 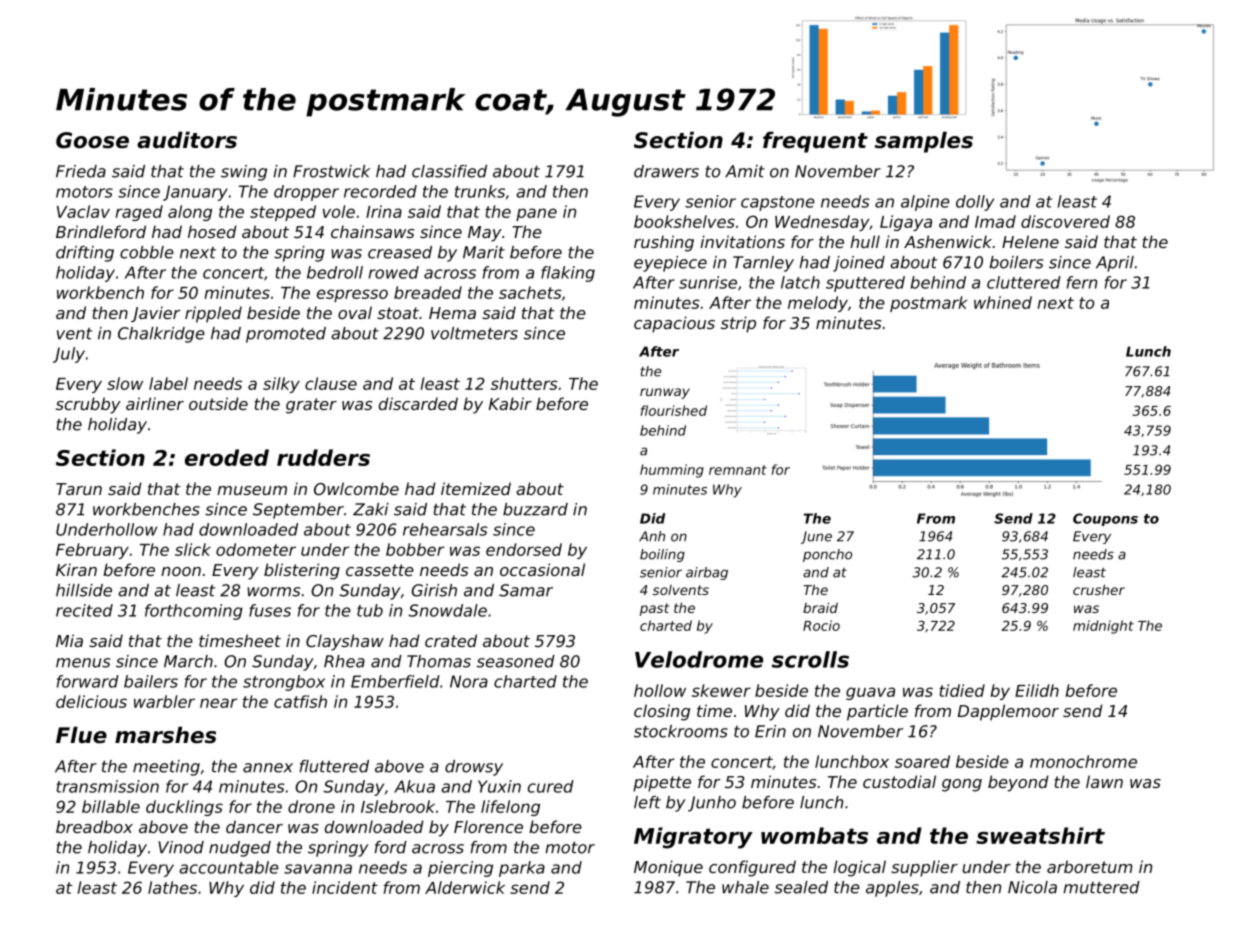 I want to click on Rocio, so click(x=821, y=625).
